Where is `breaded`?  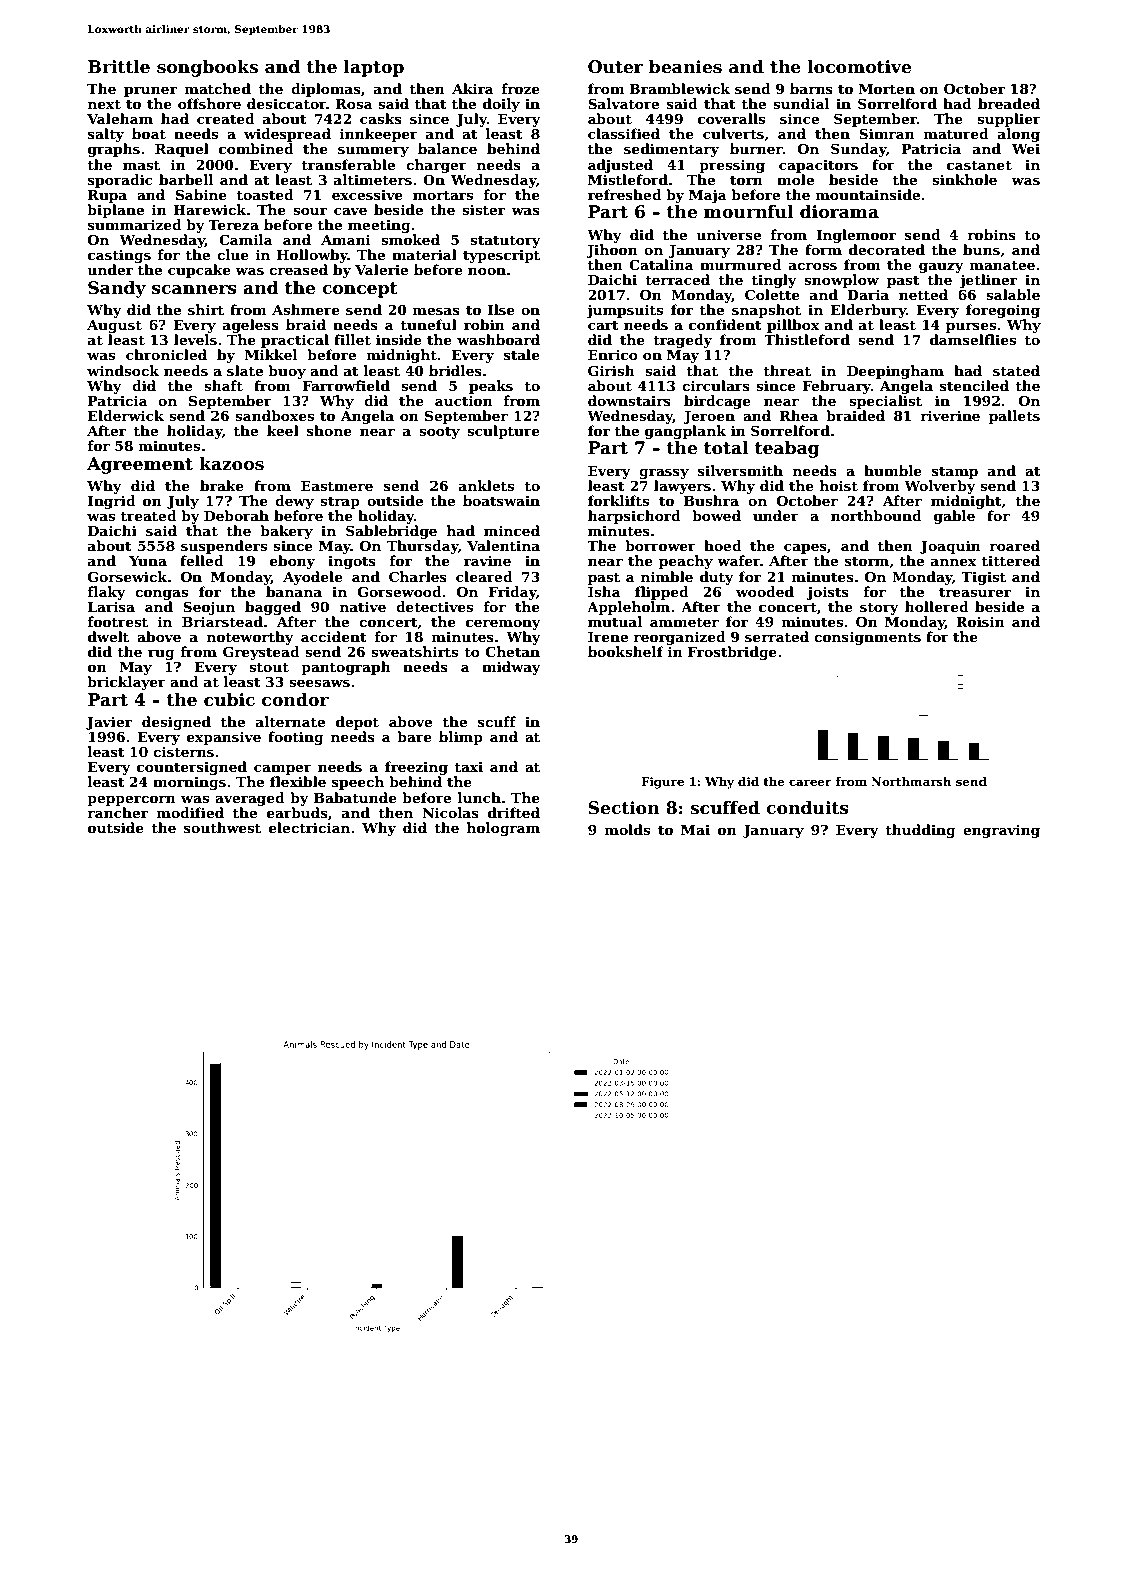
breaded is located at coordinates (1009, 103).
